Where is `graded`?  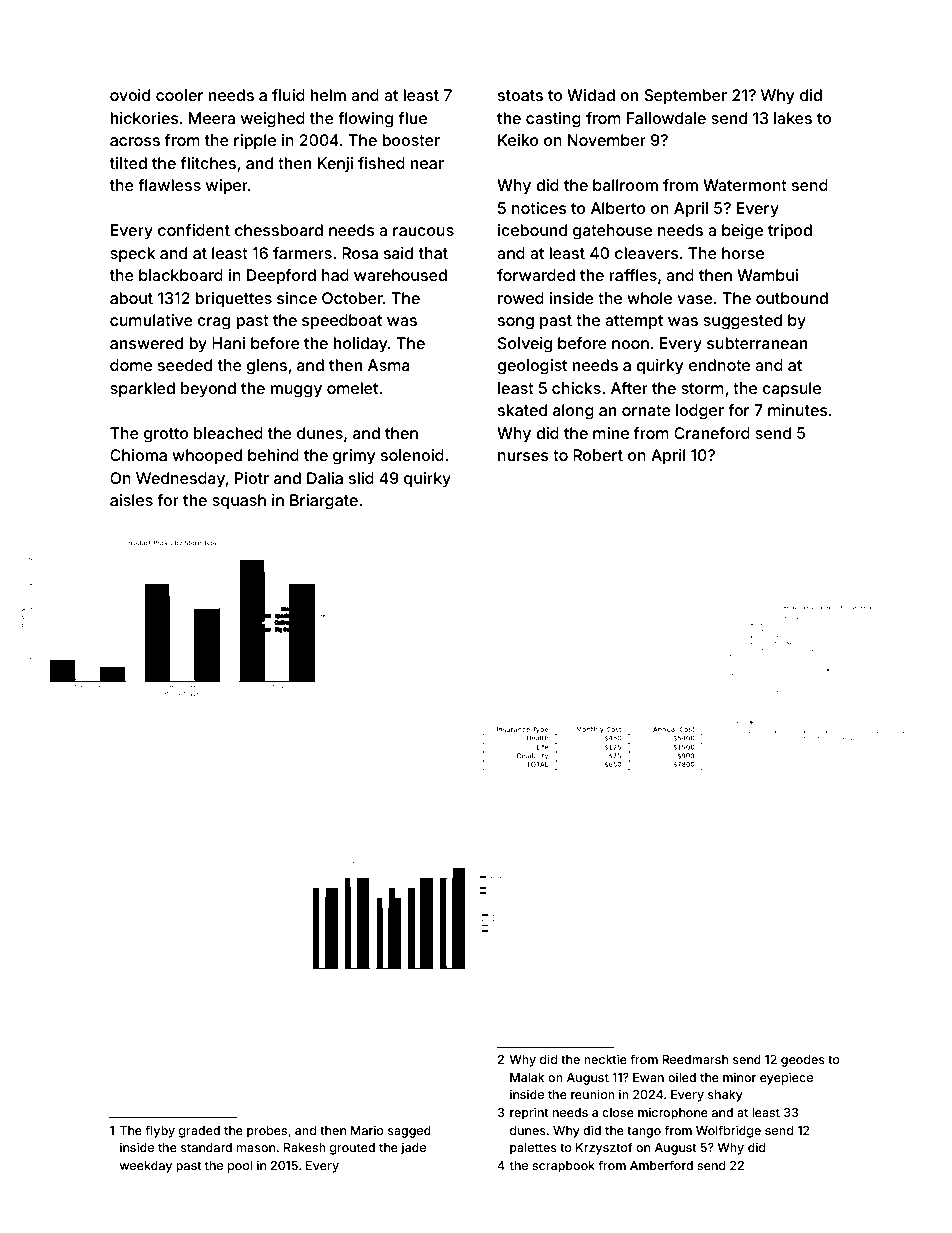
graded is located at coordinates (199, 1132).
